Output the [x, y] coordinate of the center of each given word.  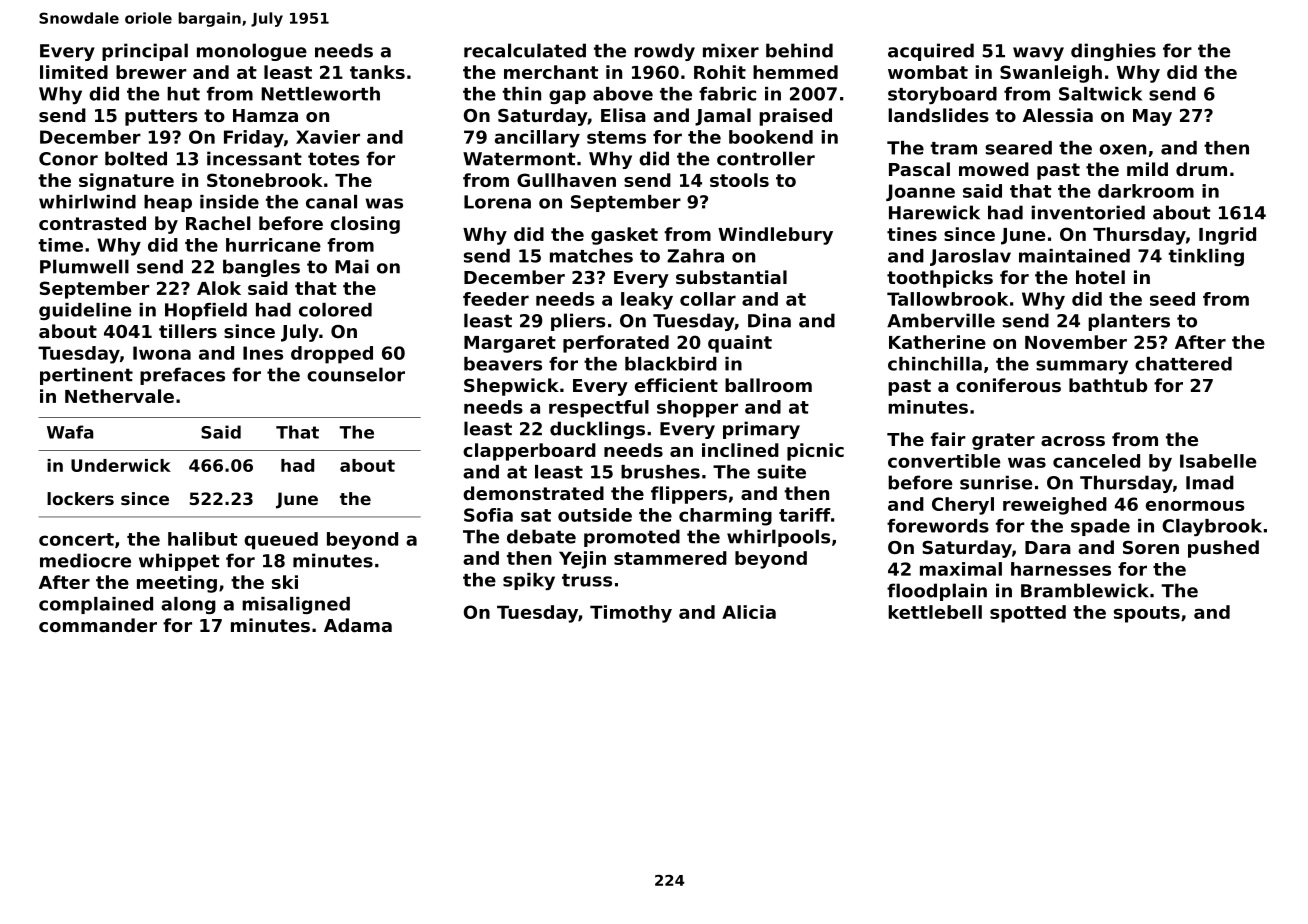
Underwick [121, 465]
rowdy [664, 52]
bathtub [1108, 385]
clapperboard [529, 452]
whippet [179, 562]
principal [145, 52]
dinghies [1113, 52]
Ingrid [1227, 236]
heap [168, 203]
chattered [1183, 364]
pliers [578, 322]
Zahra [695, 256]
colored [335, 310]
